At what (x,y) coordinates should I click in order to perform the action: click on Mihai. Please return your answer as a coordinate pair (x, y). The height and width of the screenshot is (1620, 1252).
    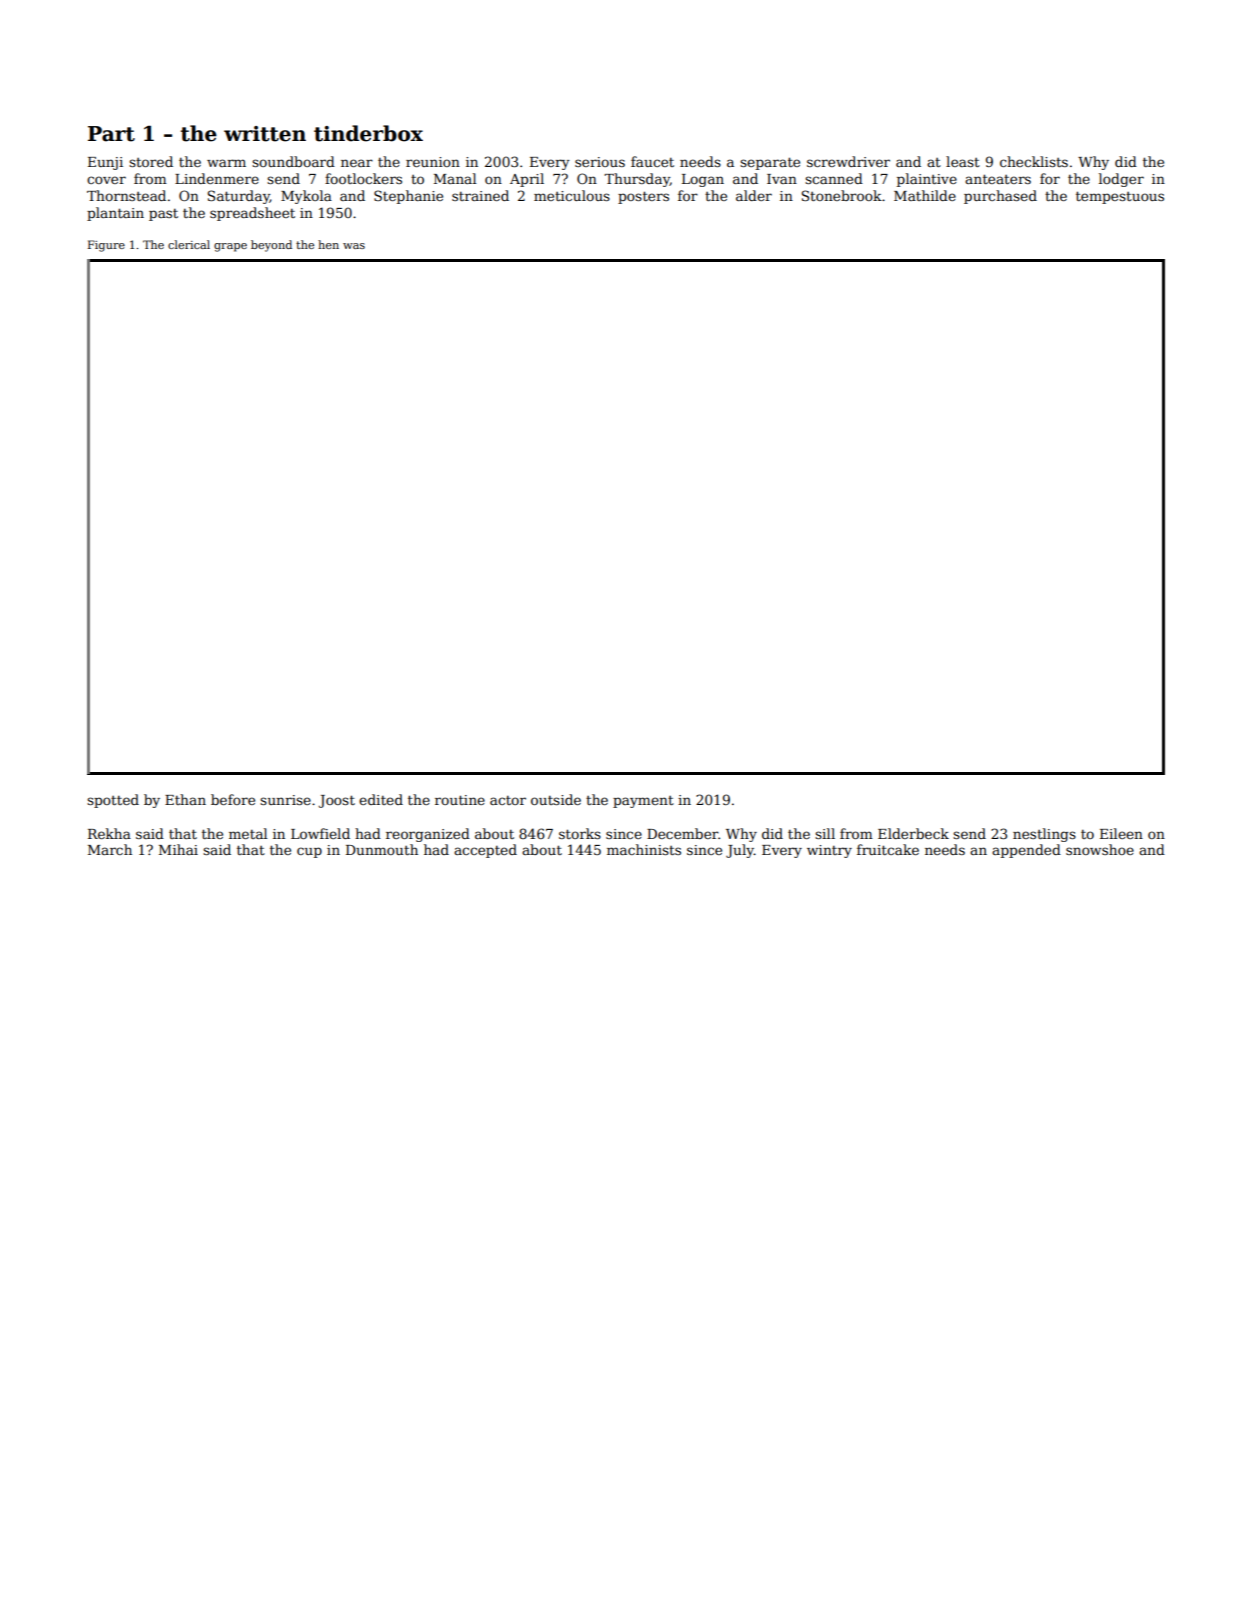
    Looking at the image, I should click on (178, 849).
